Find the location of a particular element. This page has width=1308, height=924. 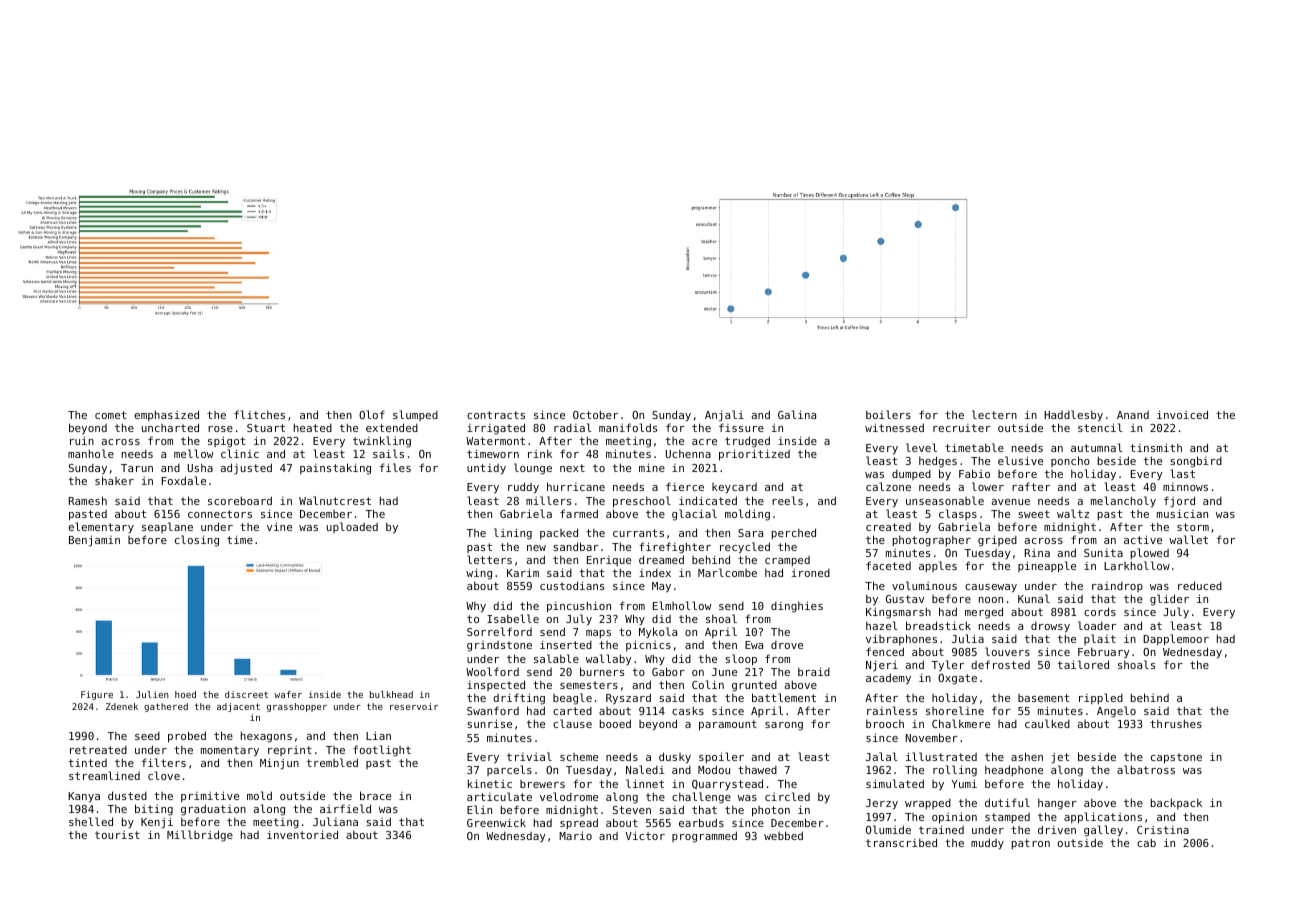

minnows is located at coordinates (1185, 487).
